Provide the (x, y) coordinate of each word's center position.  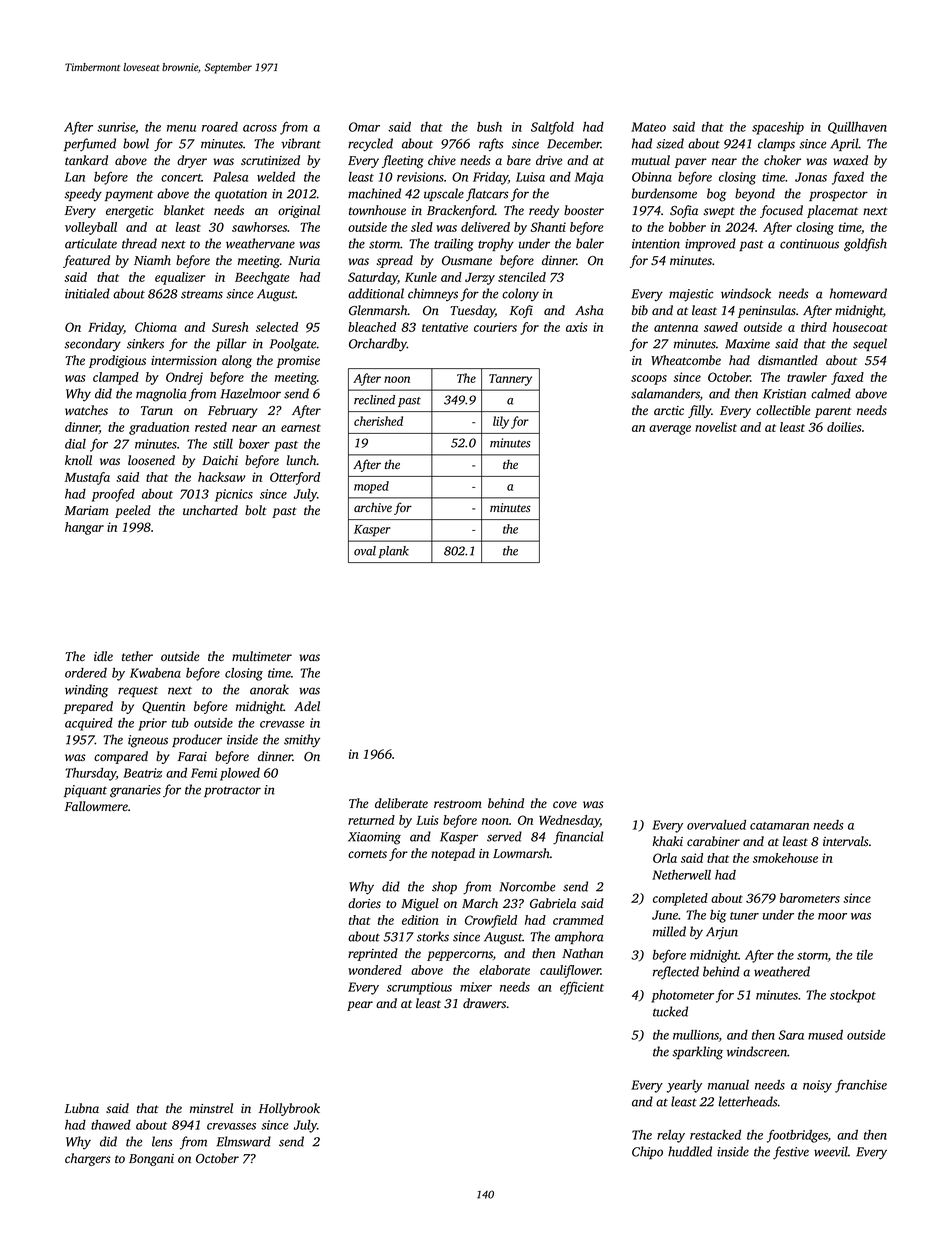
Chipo (647, 1152)
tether (137, 656)
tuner (744, 916)
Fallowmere (96, 806)
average (670, 430)
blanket (184, 210)
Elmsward (243, 1141)
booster (584, 210)
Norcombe (527, 886)
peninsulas (767, 311)
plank (393, 552)
